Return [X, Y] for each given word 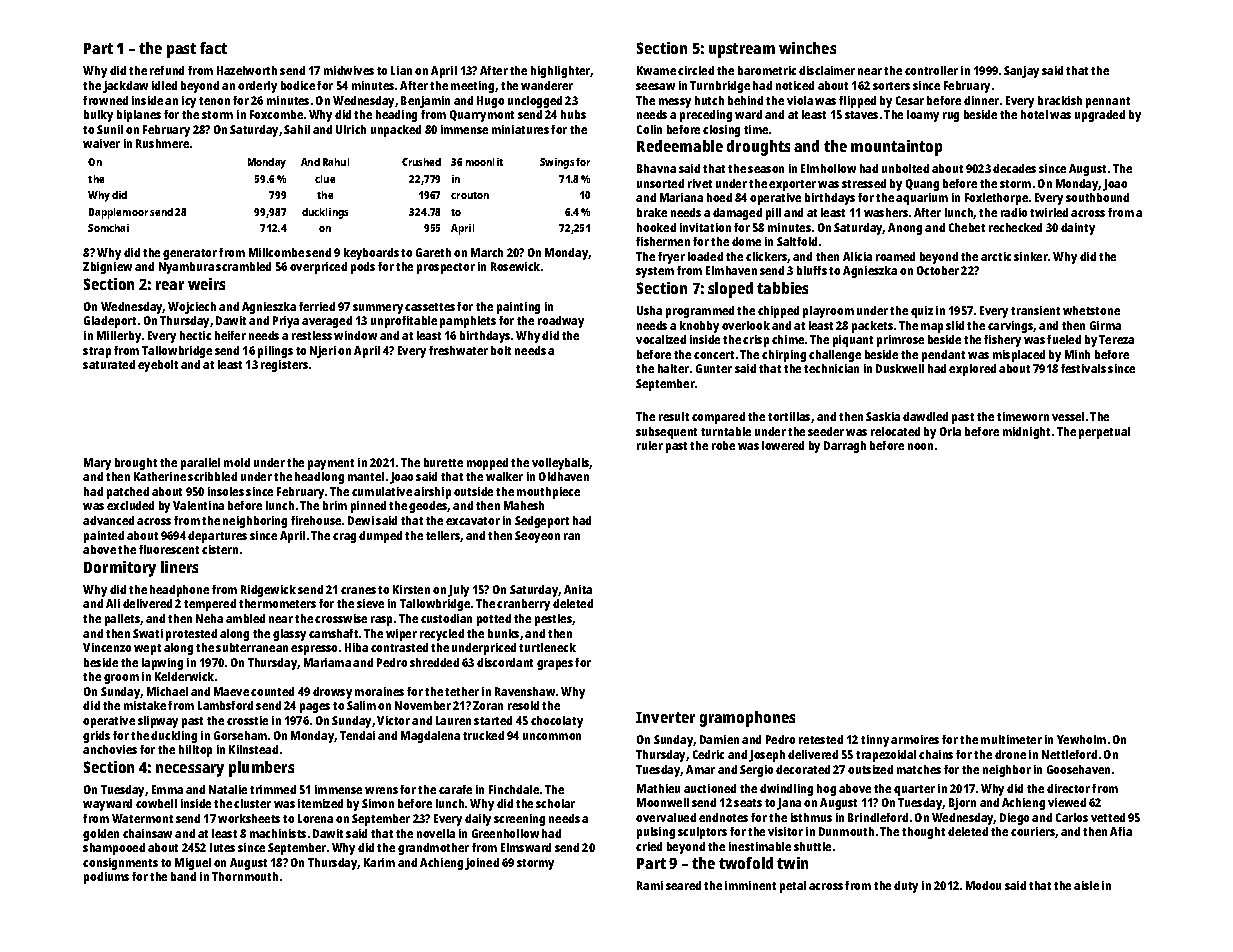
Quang [922, 185]
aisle [1086, 885]
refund [167, 70]
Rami [650, 885]
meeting [472, 87]
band [183, 876]
